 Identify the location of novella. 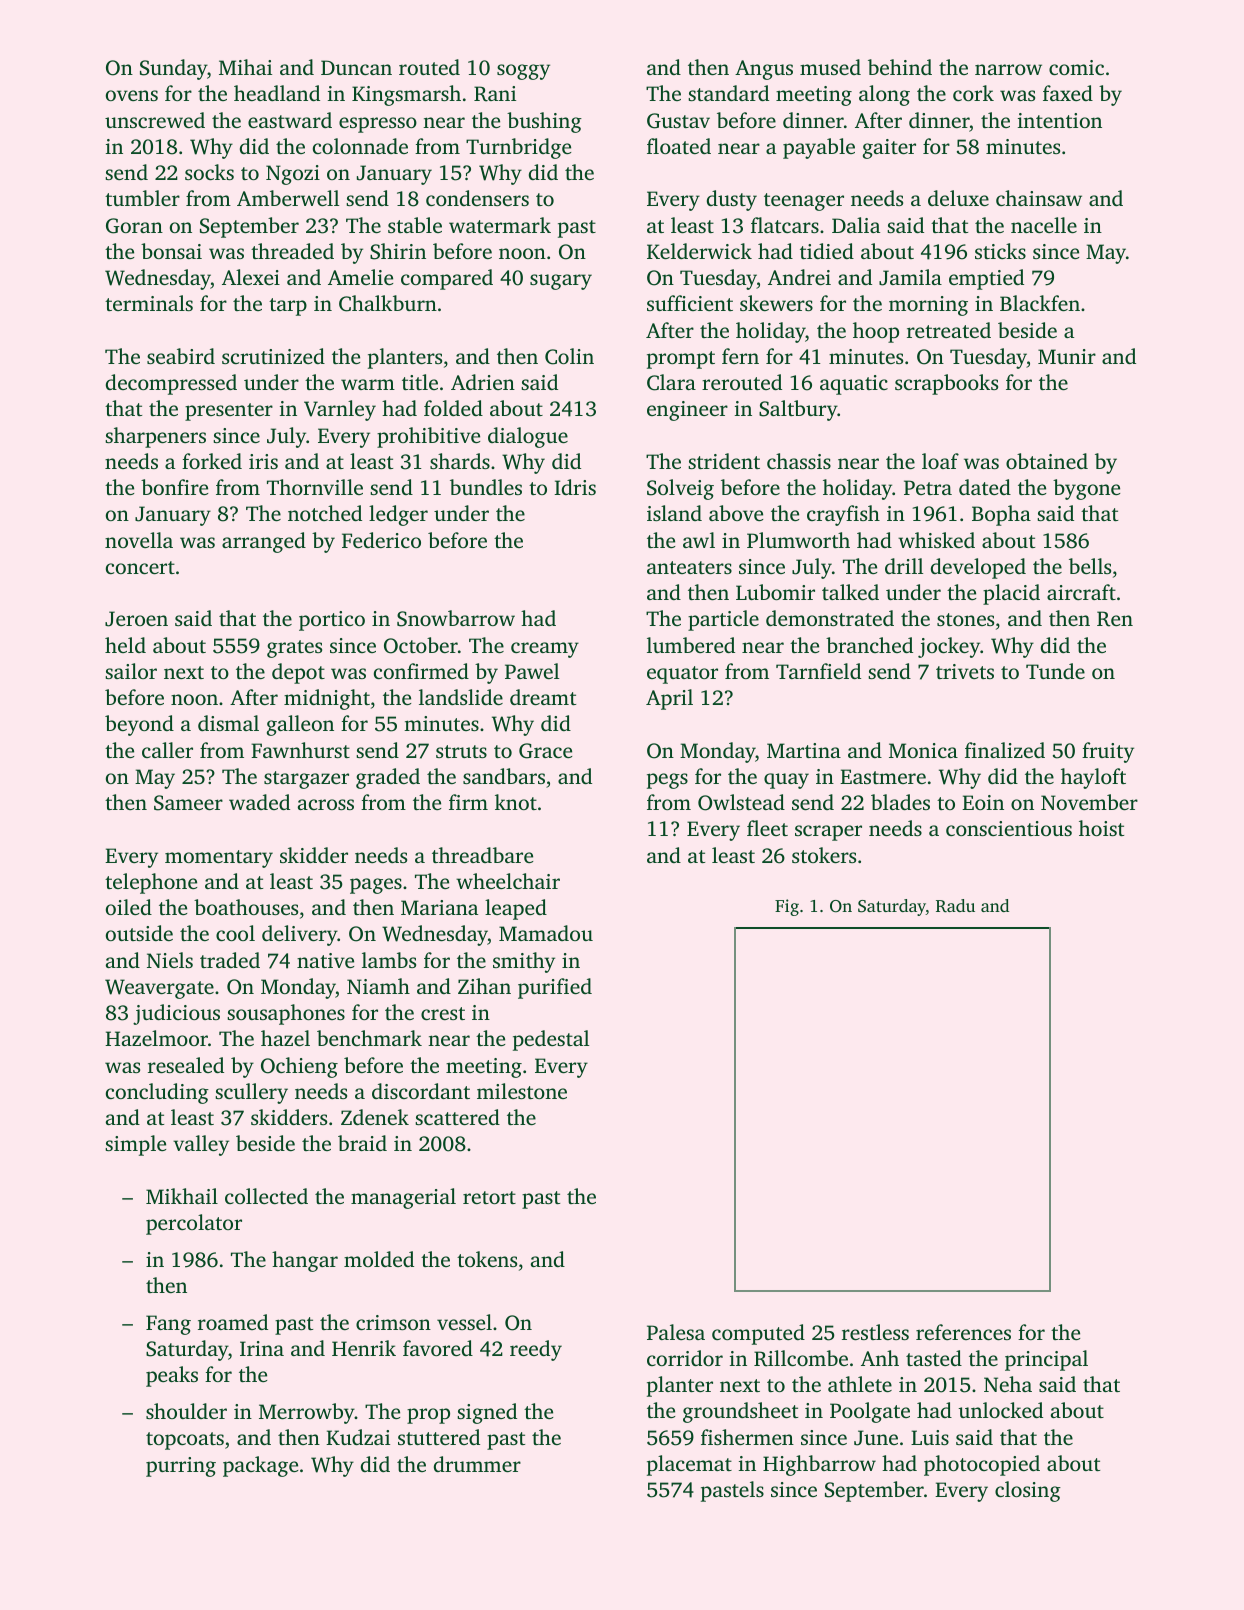
(139, 540).
